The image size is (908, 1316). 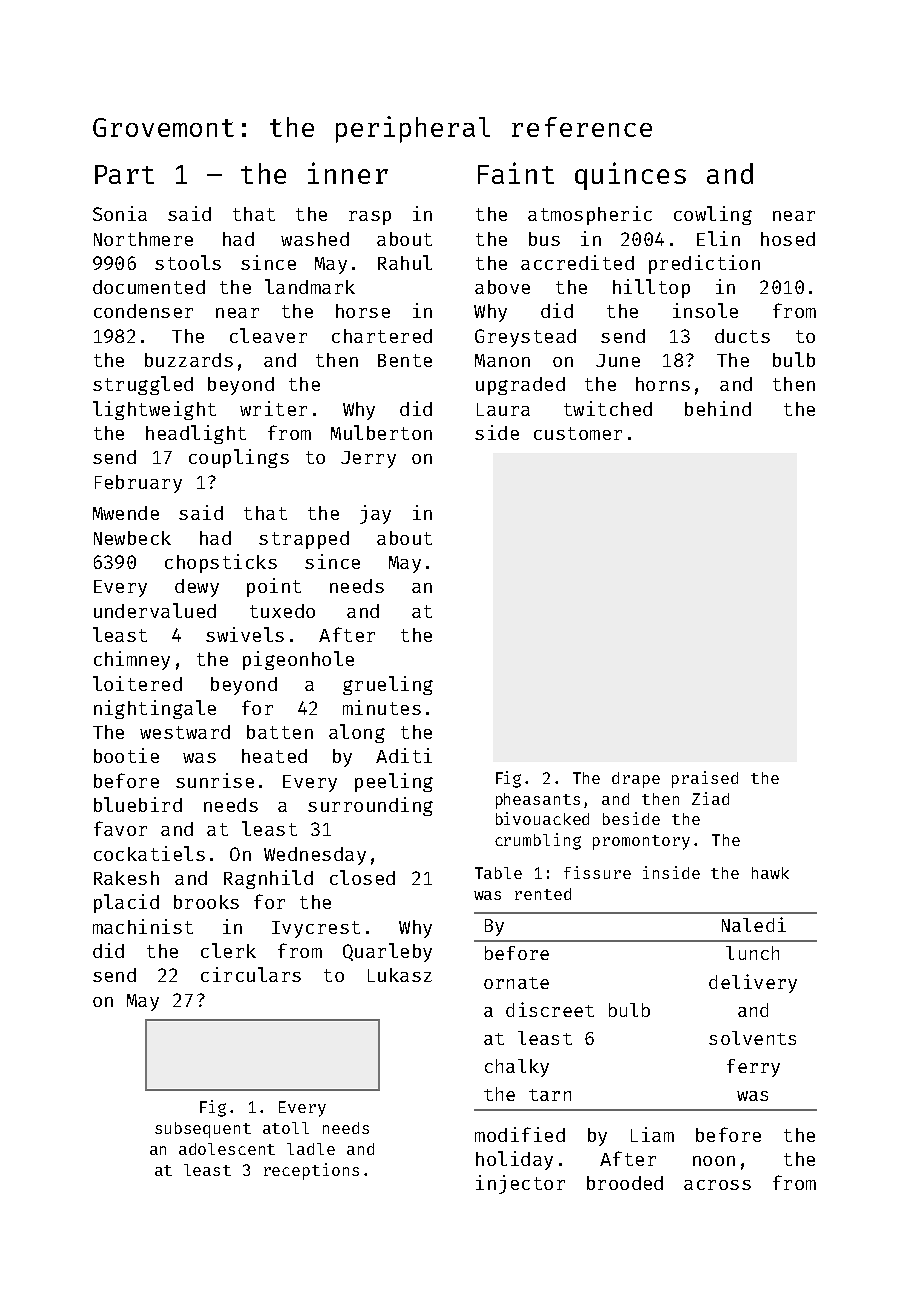 I want to click on Part, so click(x=124, y=174).
